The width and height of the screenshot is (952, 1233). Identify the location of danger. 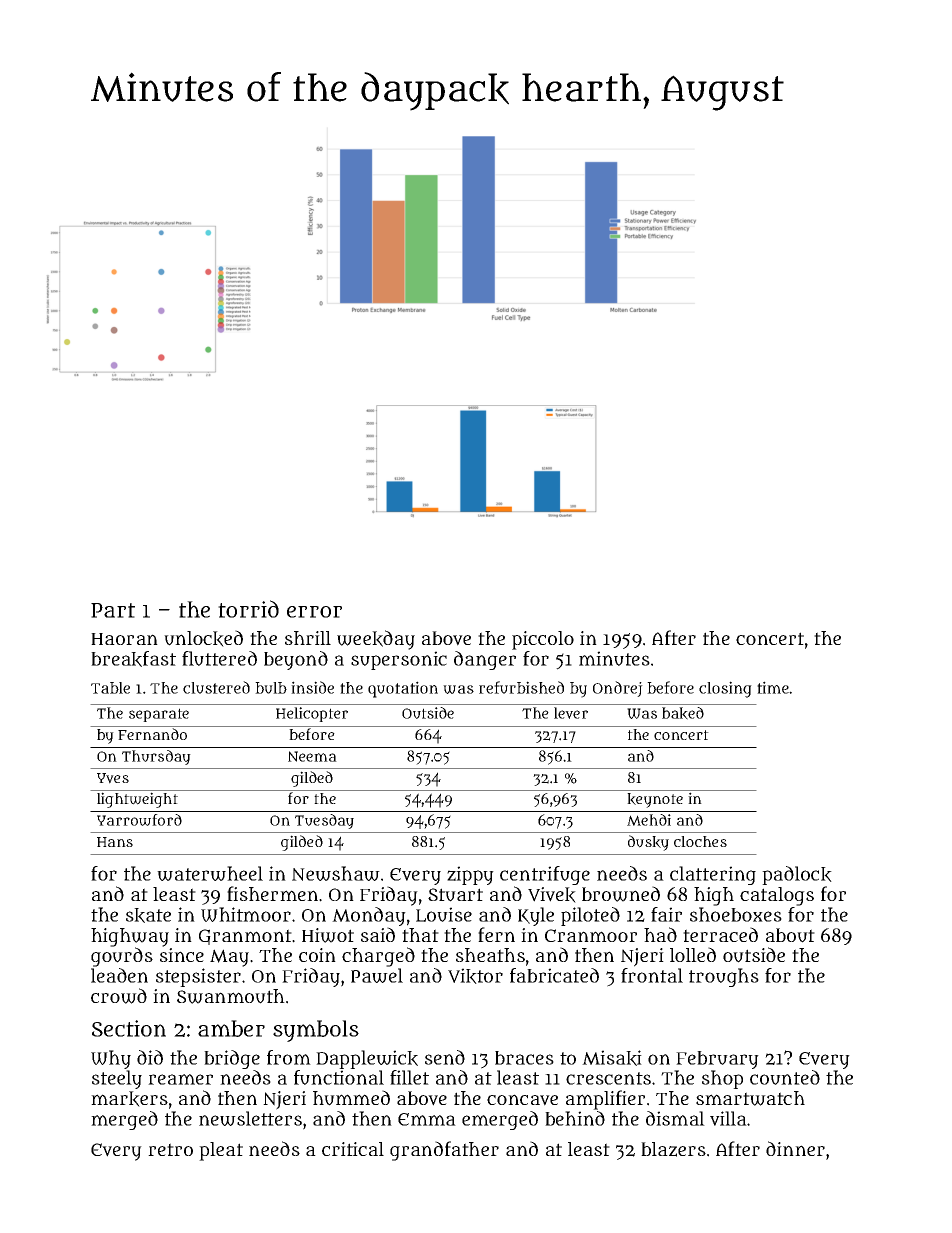
(485, 660).
